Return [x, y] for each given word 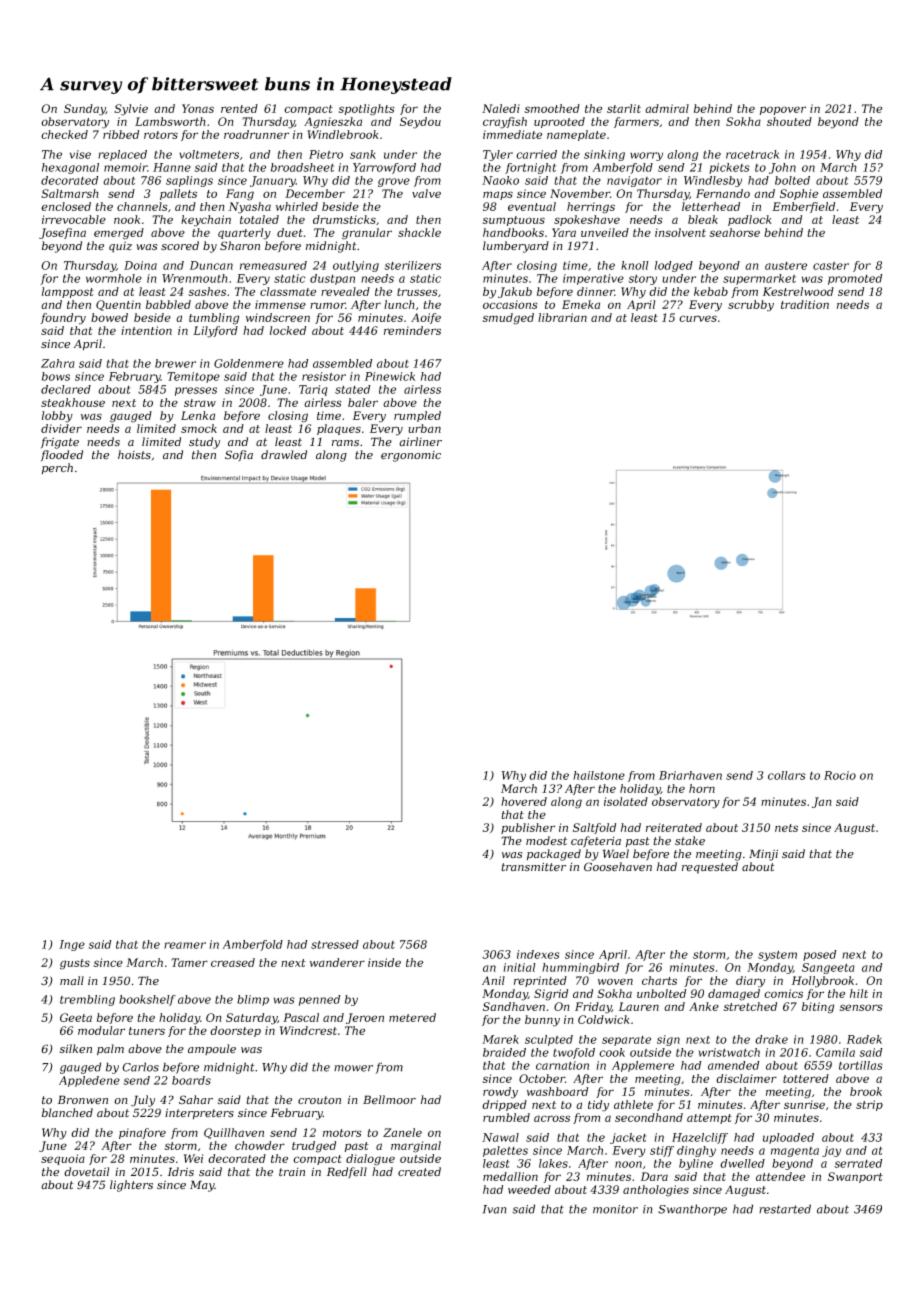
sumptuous [513, 221]
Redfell [347, 1173]
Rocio [840, 775]
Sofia [239, 455]
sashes [207, 291]
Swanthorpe [692, 1210]
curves [698, 318]
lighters [131, 1186]
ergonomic [411, 456]
